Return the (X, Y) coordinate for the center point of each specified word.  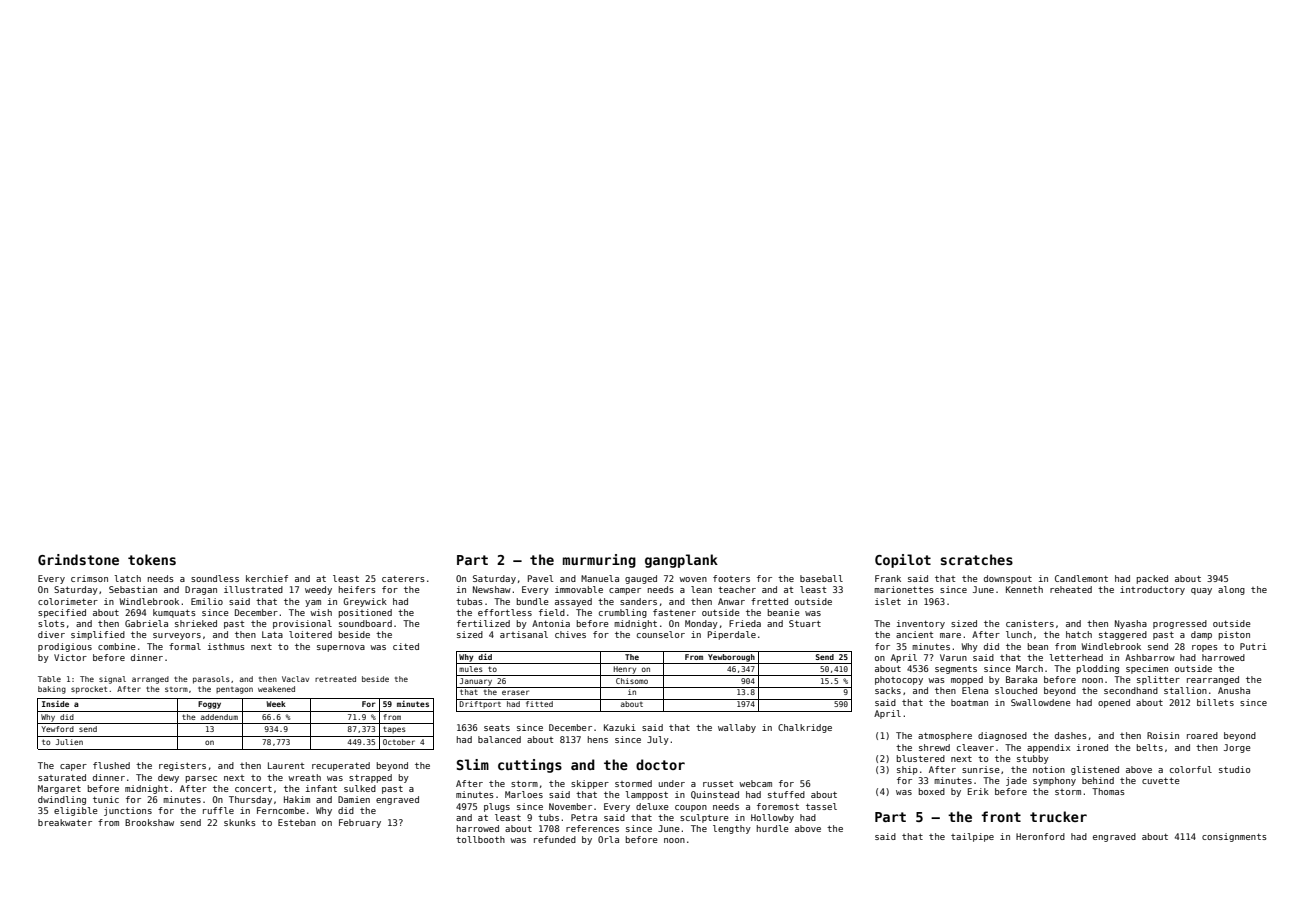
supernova (341, 648)
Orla (608, 839)
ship (907, 770)
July (658, 740)
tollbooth (480, 839)
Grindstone (78, 559)
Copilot (903, 561)
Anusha (1234, 690)
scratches (976, 559)
